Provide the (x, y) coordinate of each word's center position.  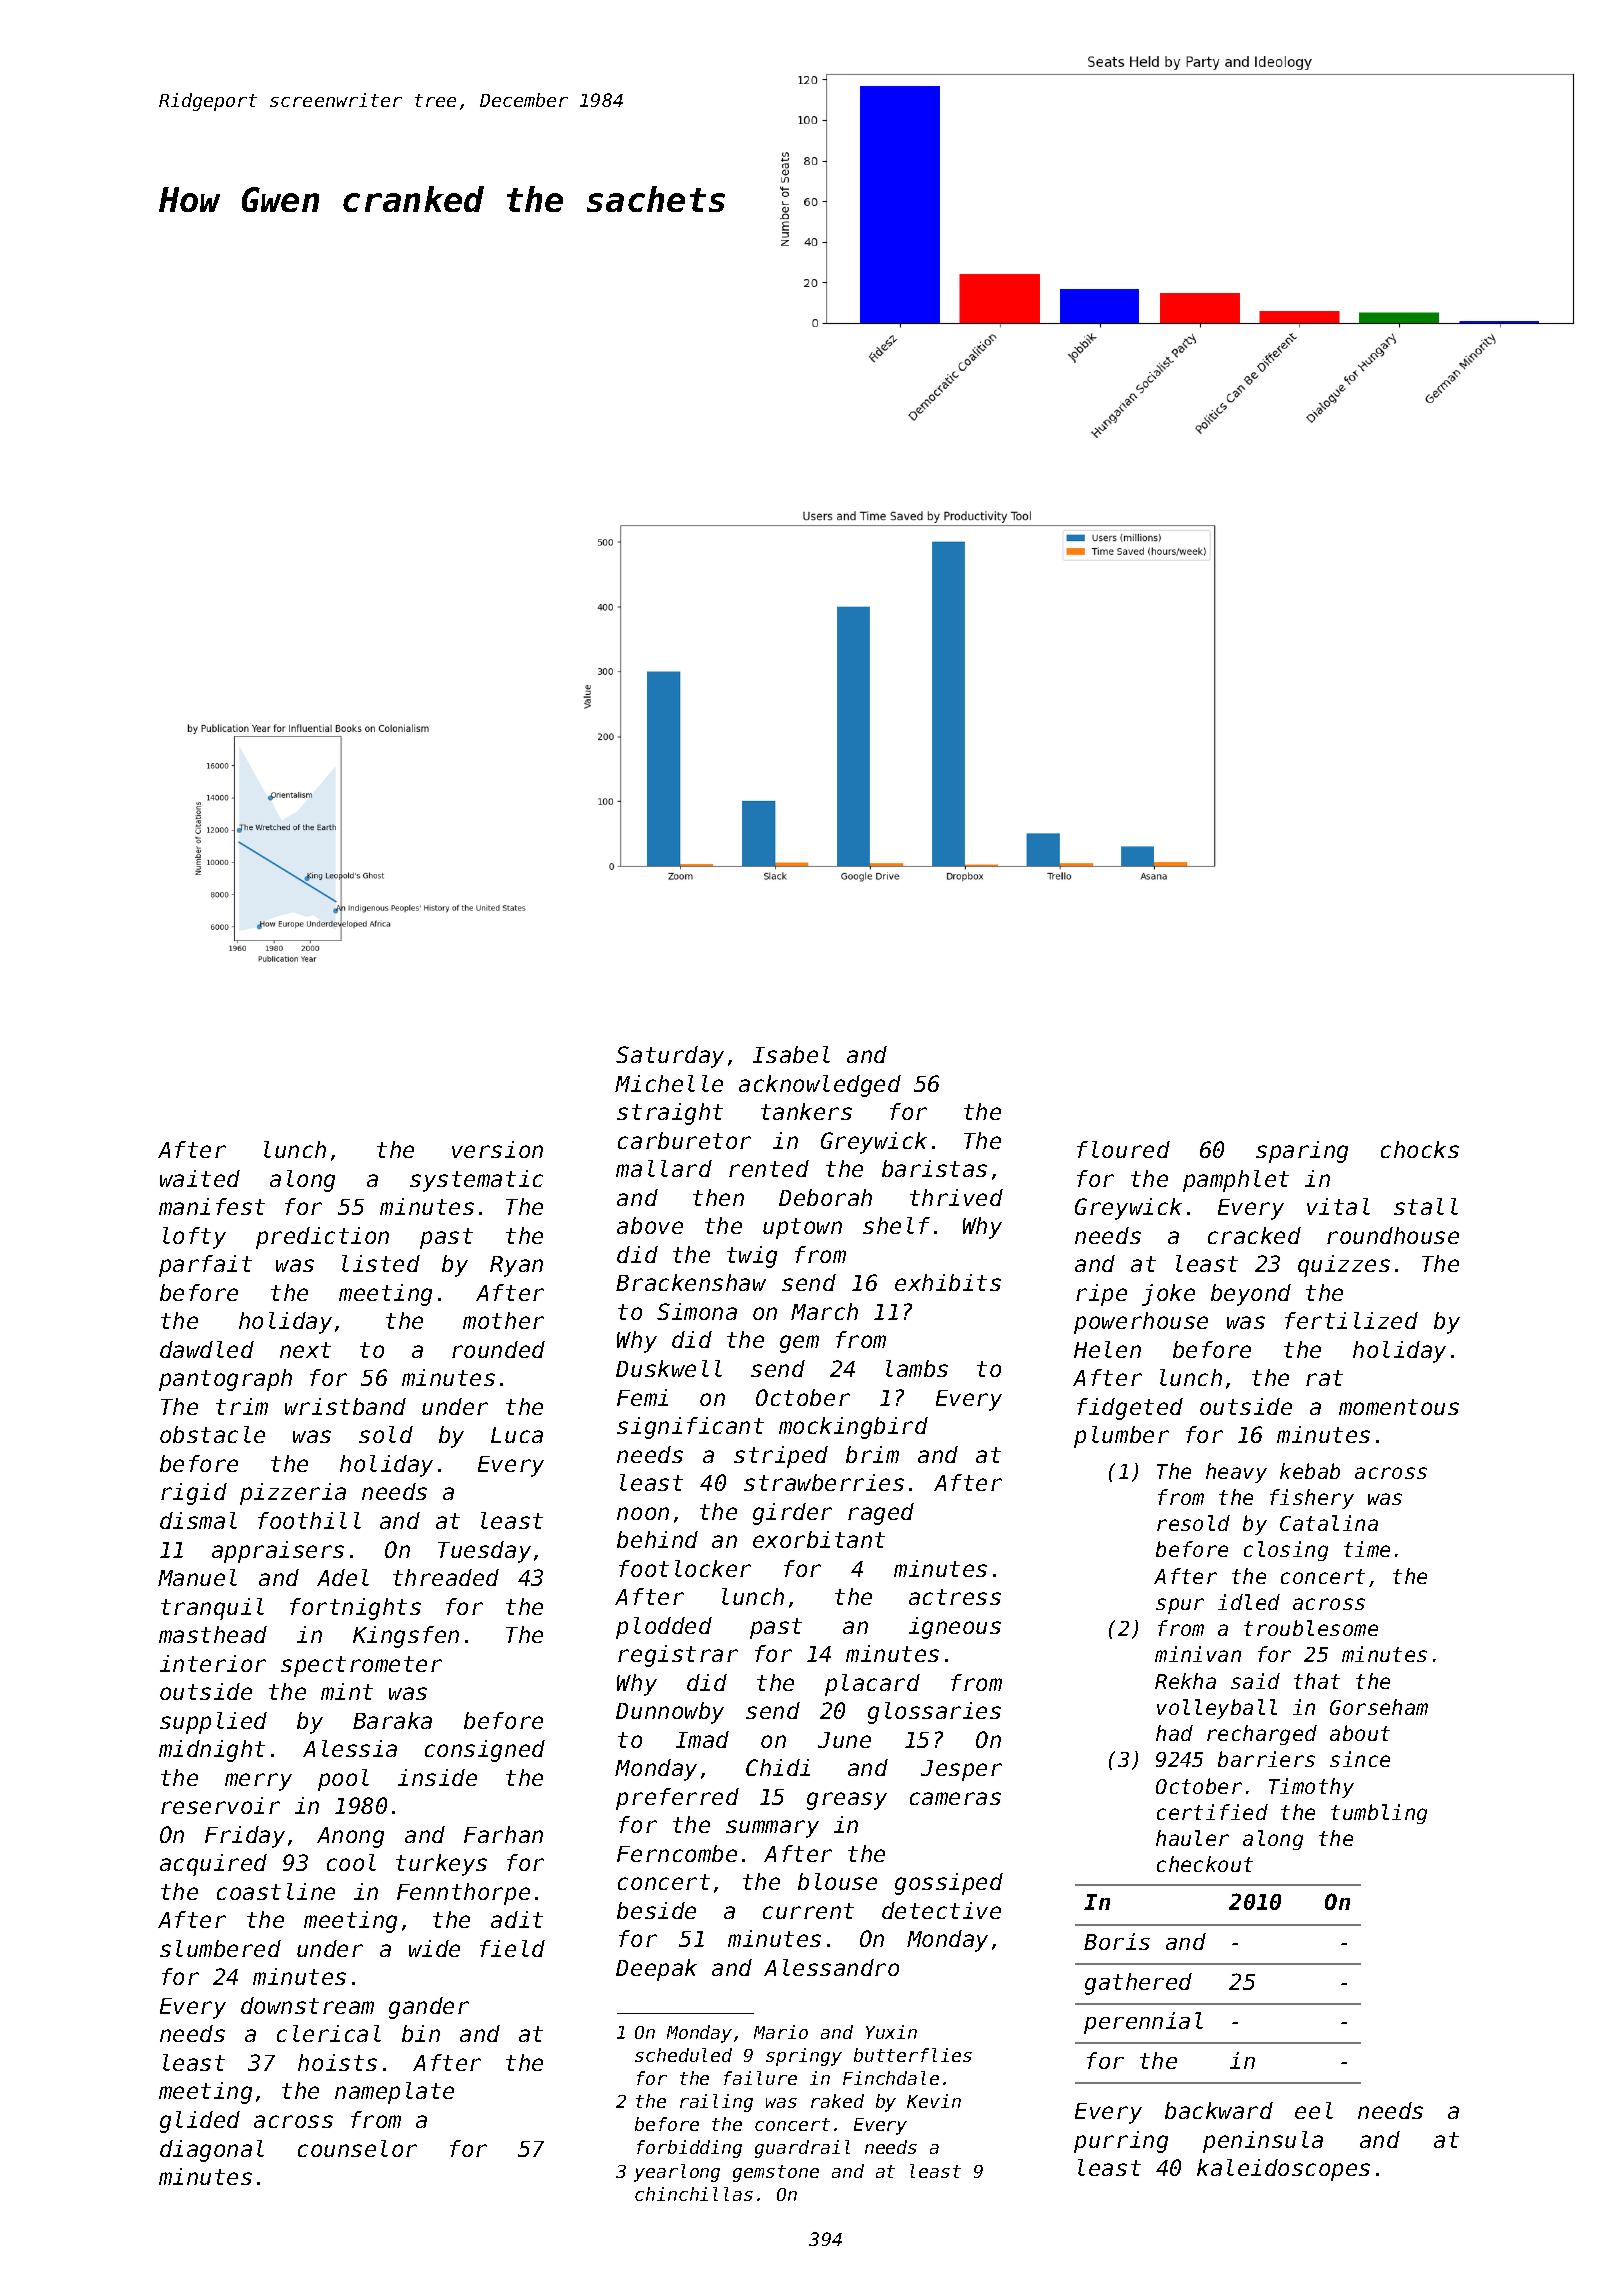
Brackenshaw (691, 1282)
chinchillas (694, 2194)
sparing (1302, 1152)
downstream (307, 2005)
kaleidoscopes (1283, 2170)
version (497, 1149)
